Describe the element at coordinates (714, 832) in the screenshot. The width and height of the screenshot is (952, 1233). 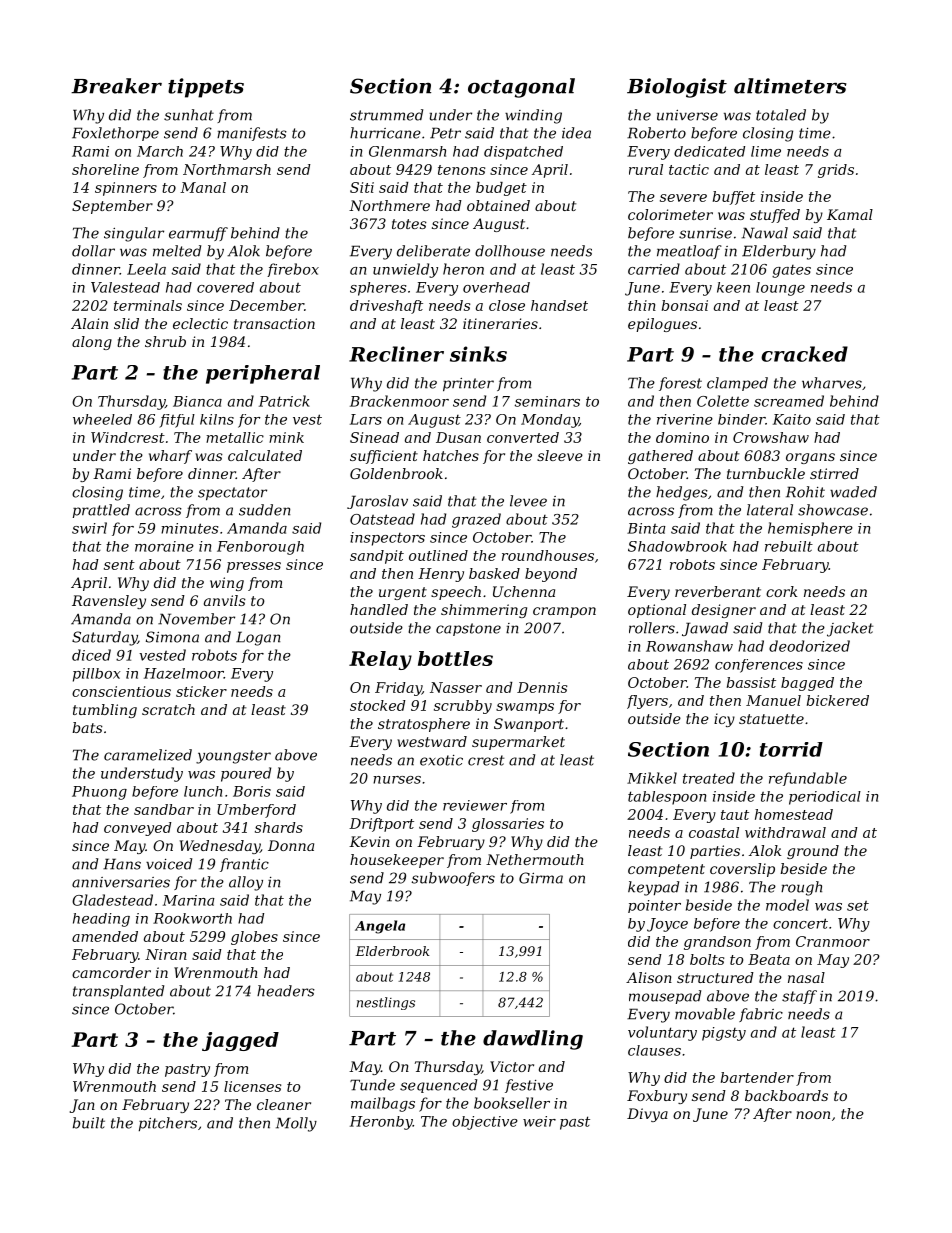
I see `coastal` at that location.
